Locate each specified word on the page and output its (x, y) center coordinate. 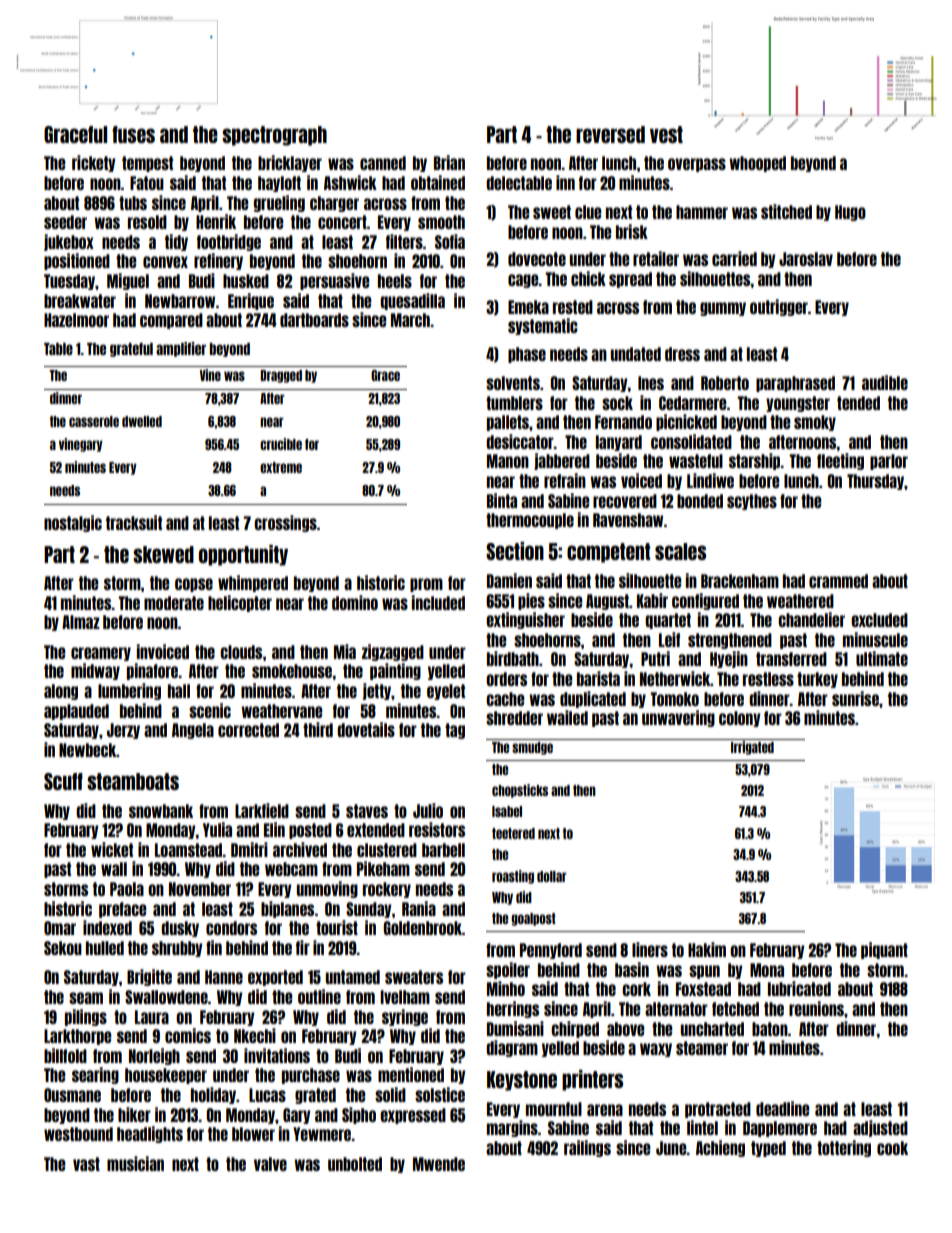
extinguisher (525, 620)
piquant (884, 950)
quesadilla (412, 301)
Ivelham (405, 997)
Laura (152, 1017)
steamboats (133, 781)
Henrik (216, 221)
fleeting (840, 461)
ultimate (882, 658)
